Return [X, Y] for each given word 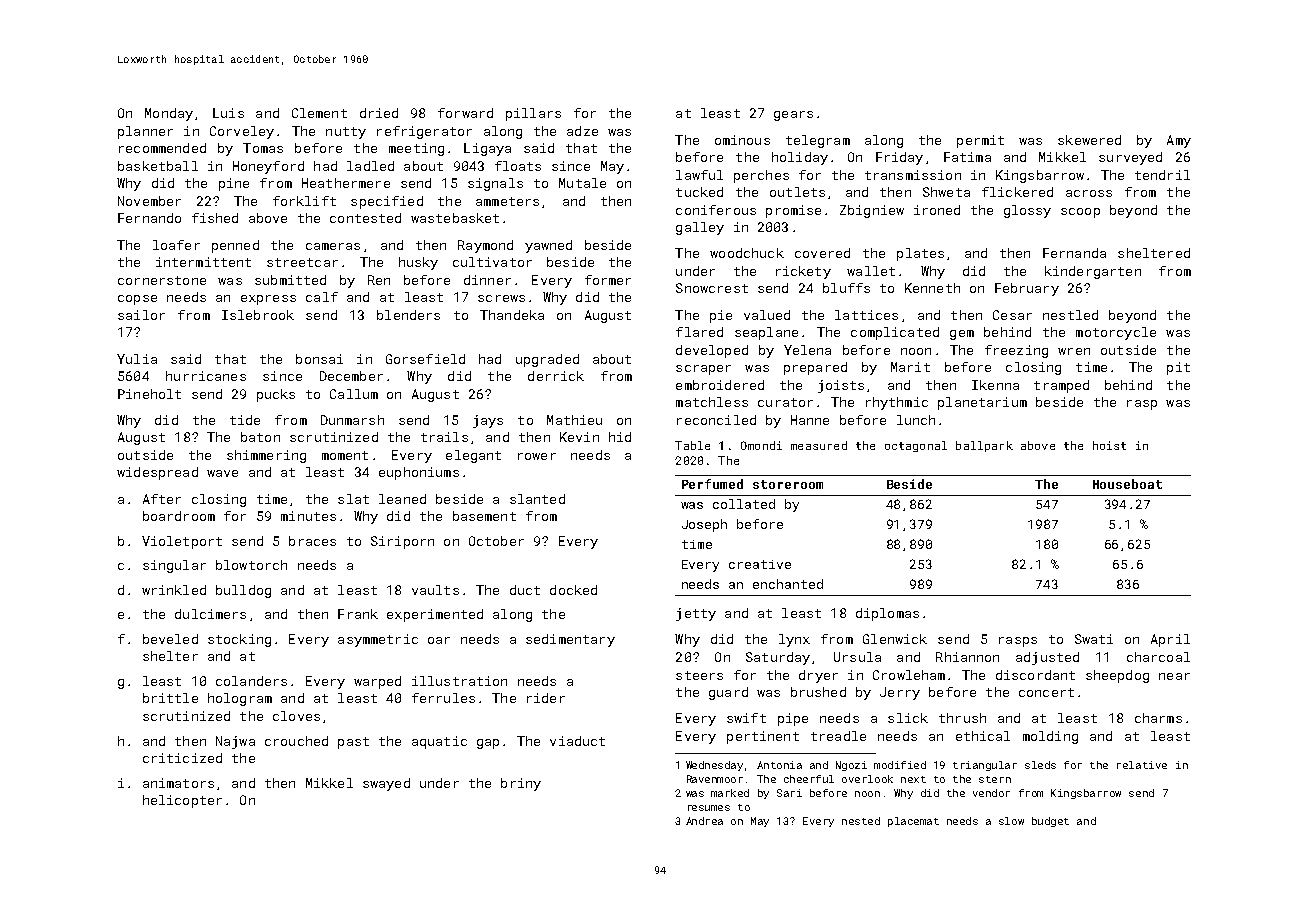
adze [582, 131]
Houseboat [1127, 484]
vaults [435, 590]
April [1170, 640]
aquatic [439, 742]
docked [573, 590]
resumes [709, 808]
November [149, 201]
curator [785, 402]
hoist [1109, 445]
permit [980, 141]
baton [260, 437]
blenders [408, 315]
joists [841, 386]
